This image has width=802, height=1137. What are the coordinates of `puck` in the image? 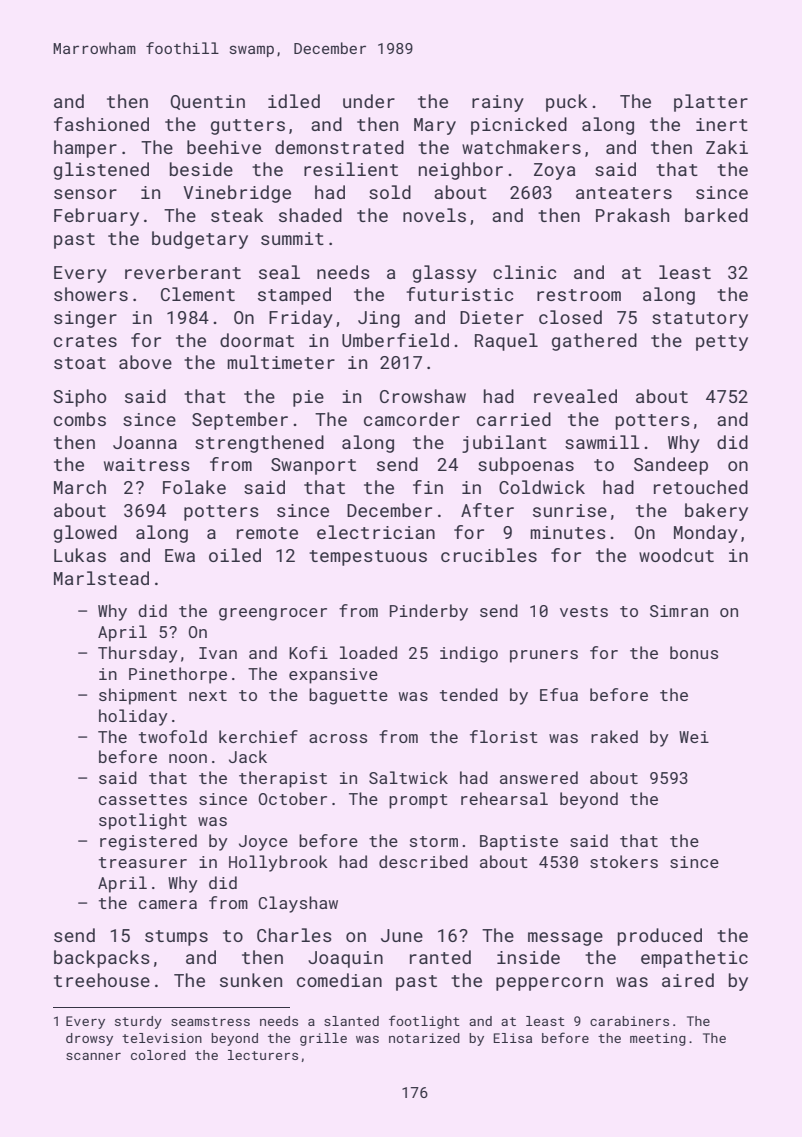 It's located at (566, 103).
